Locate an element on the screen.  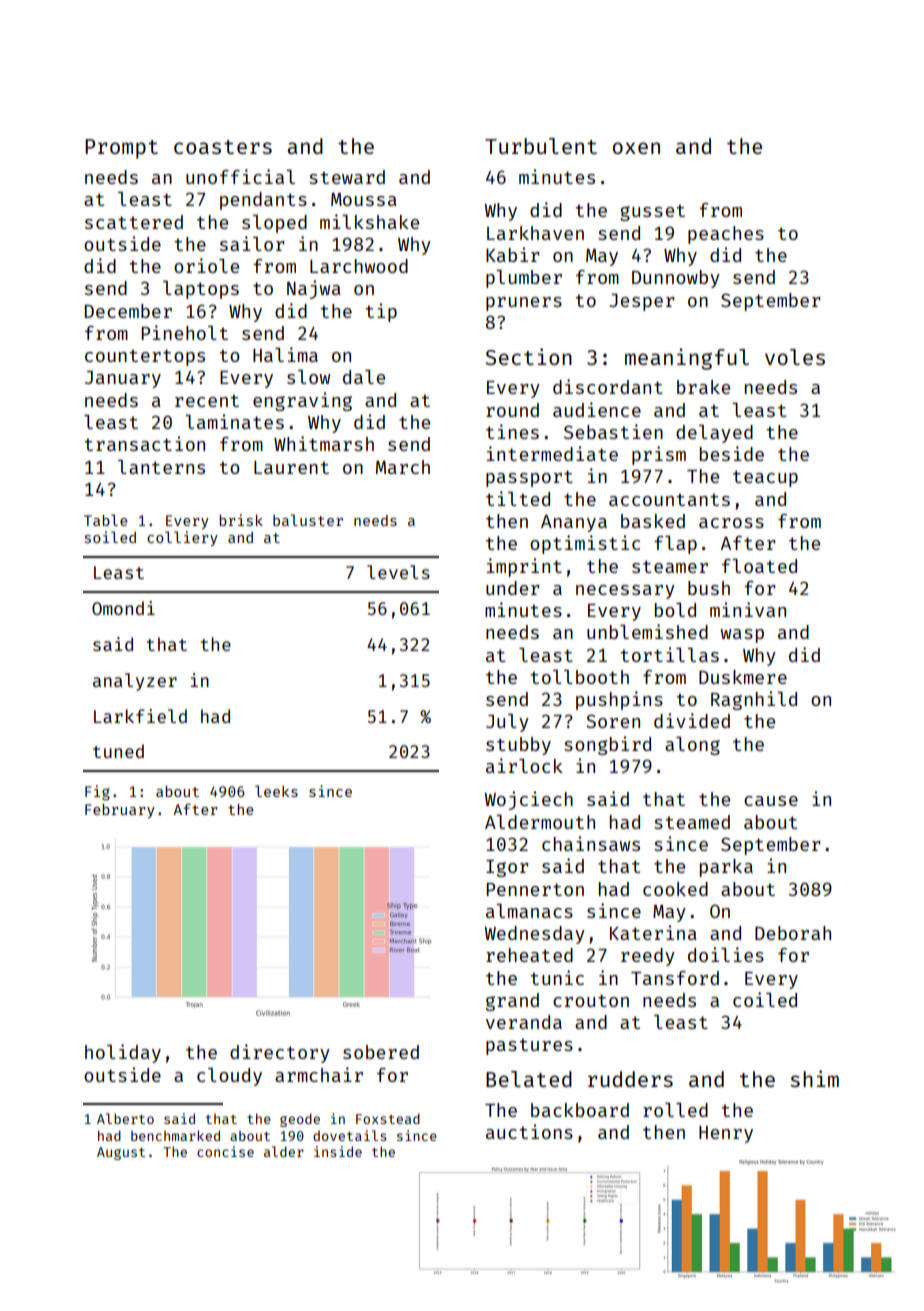
tip is located at coordinates (381, 312).
